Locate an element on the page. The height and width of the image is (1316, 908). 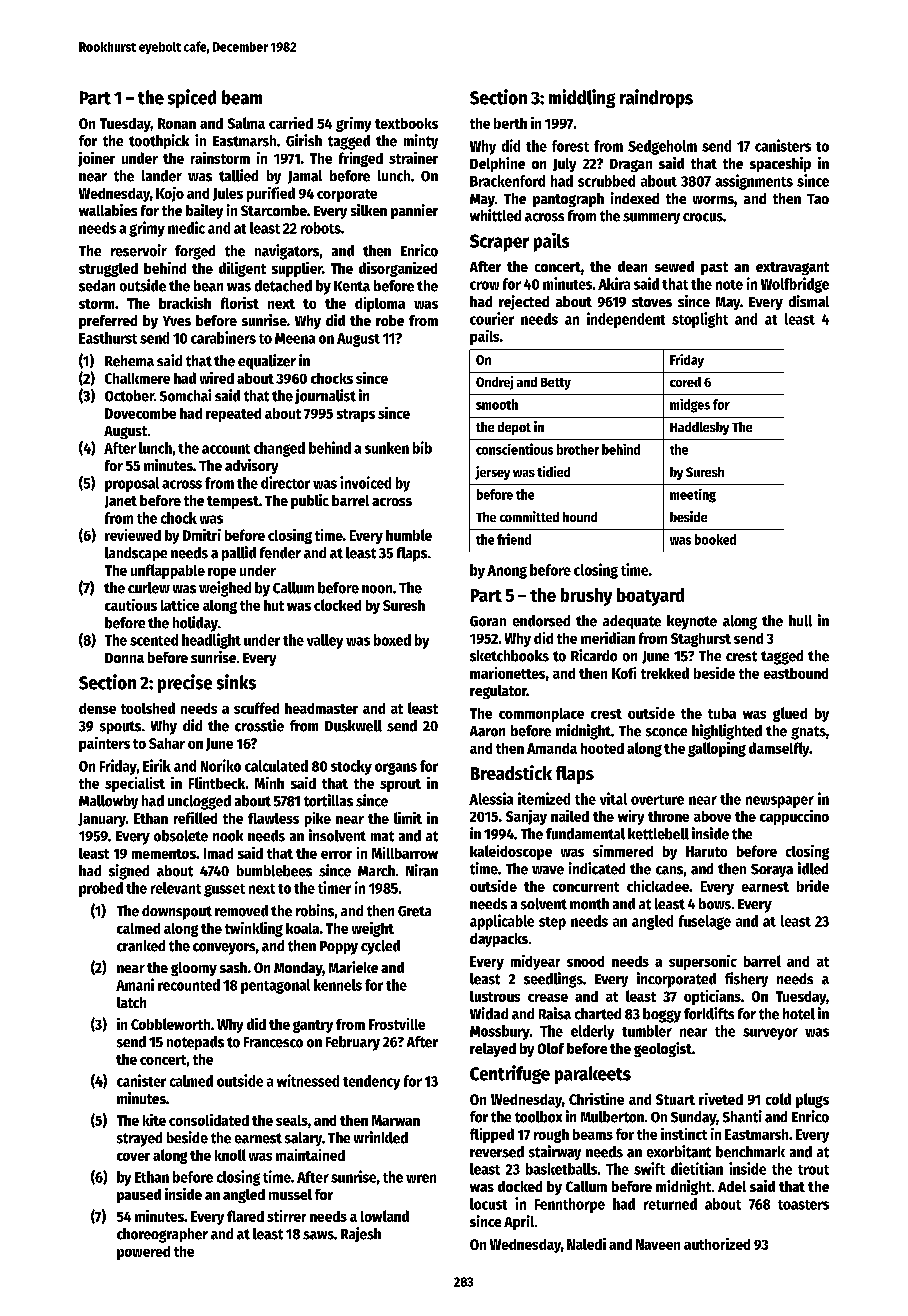
painters is located at coordinates (104, 744).
